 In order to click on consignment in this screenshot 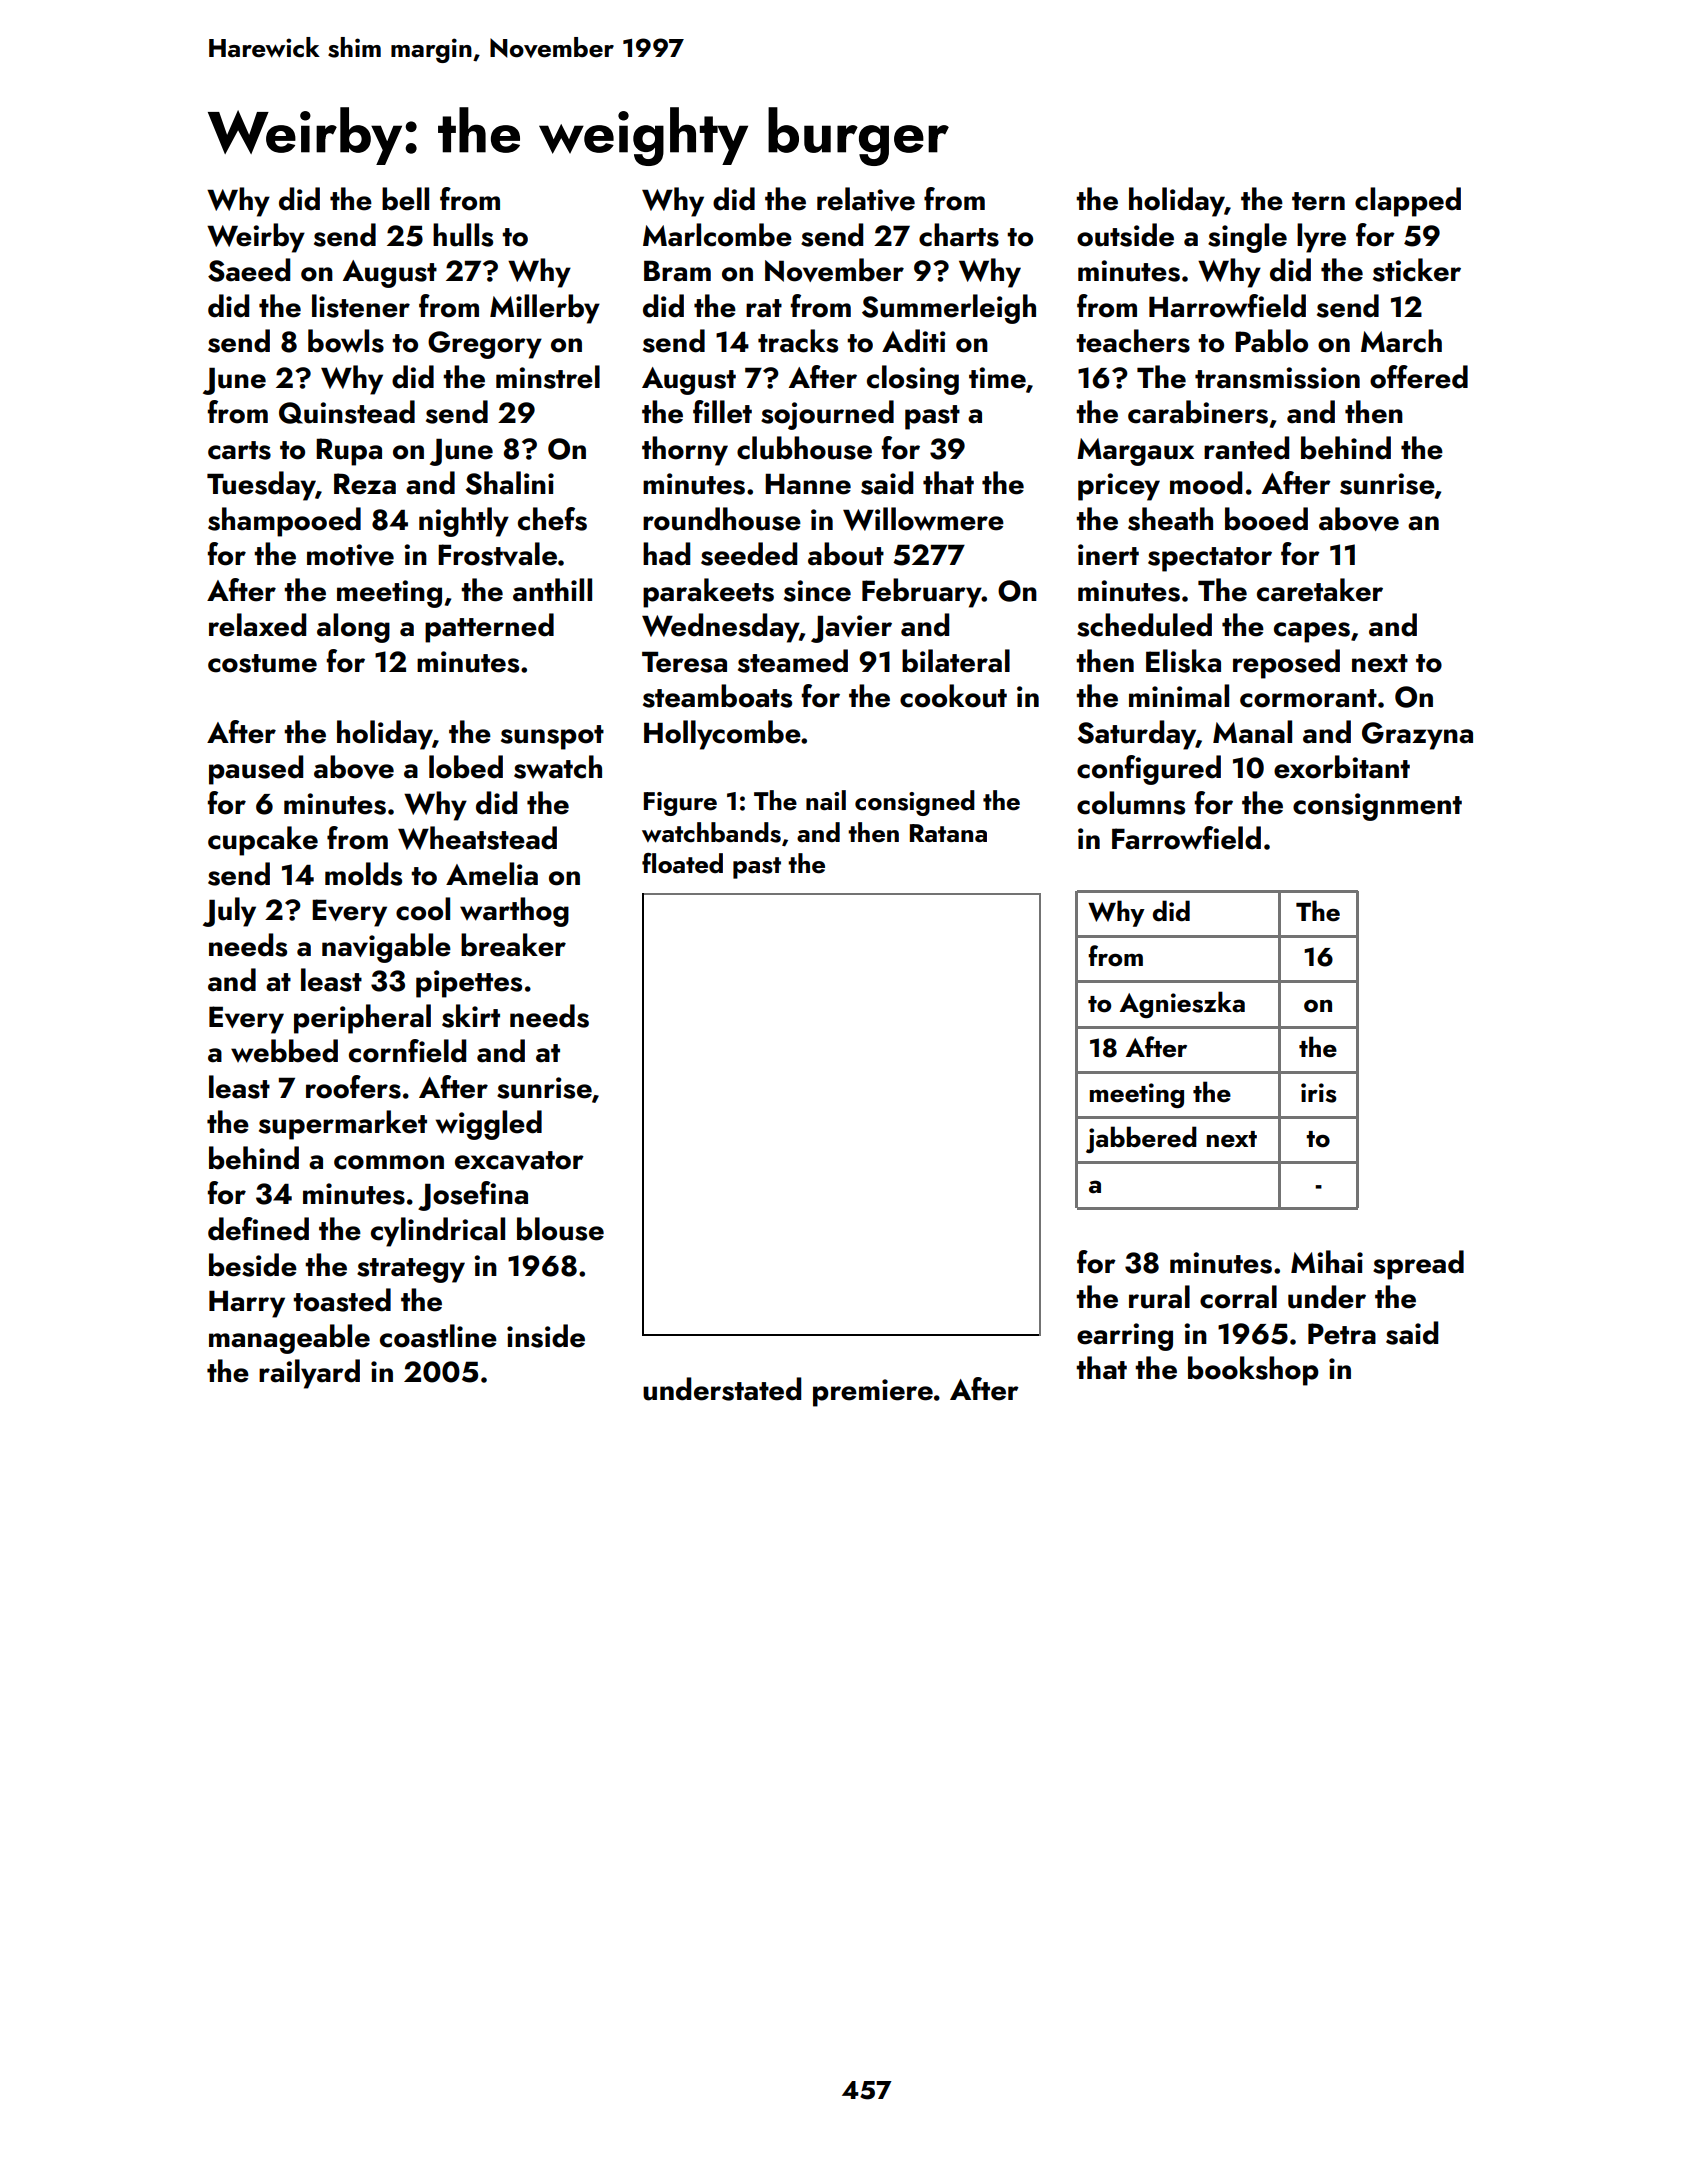, I will do `click(1377, 807)`.
